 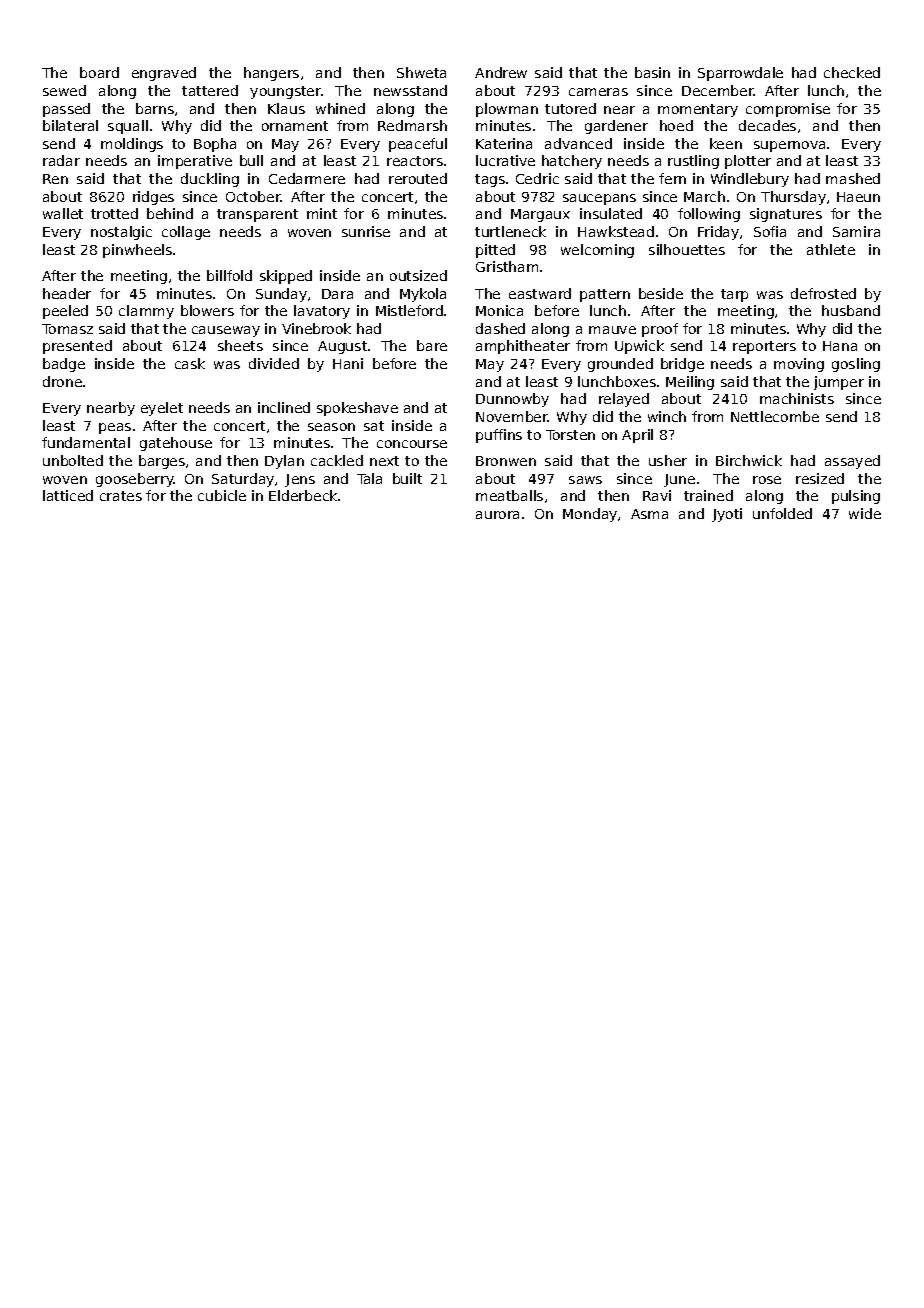 I want to click on Sparrowdale, so click(x=740, y=74).
